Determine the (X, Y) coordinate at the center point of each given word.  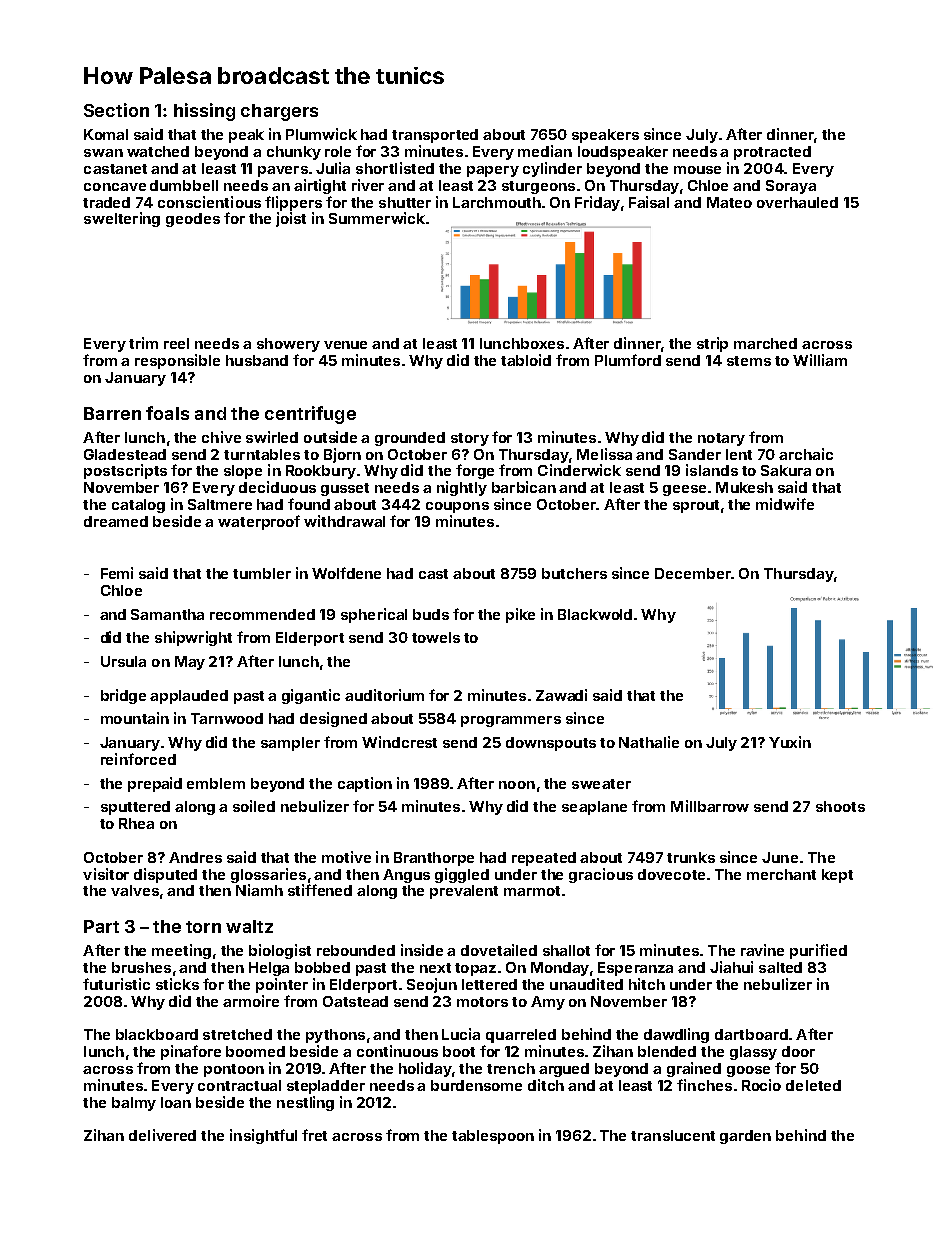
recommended (262, 614)
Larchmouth (497, 202)
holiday (425, 1069)
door (798, 1051)
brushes (141, 967)
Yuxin (790, 742)
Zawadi (561, 695)
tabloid (526, 360)
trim (143, 343)
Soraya (791, 187)
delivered (162, 1135)
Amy (548, 1003)
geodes (193, 220)
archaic (806, 454)
